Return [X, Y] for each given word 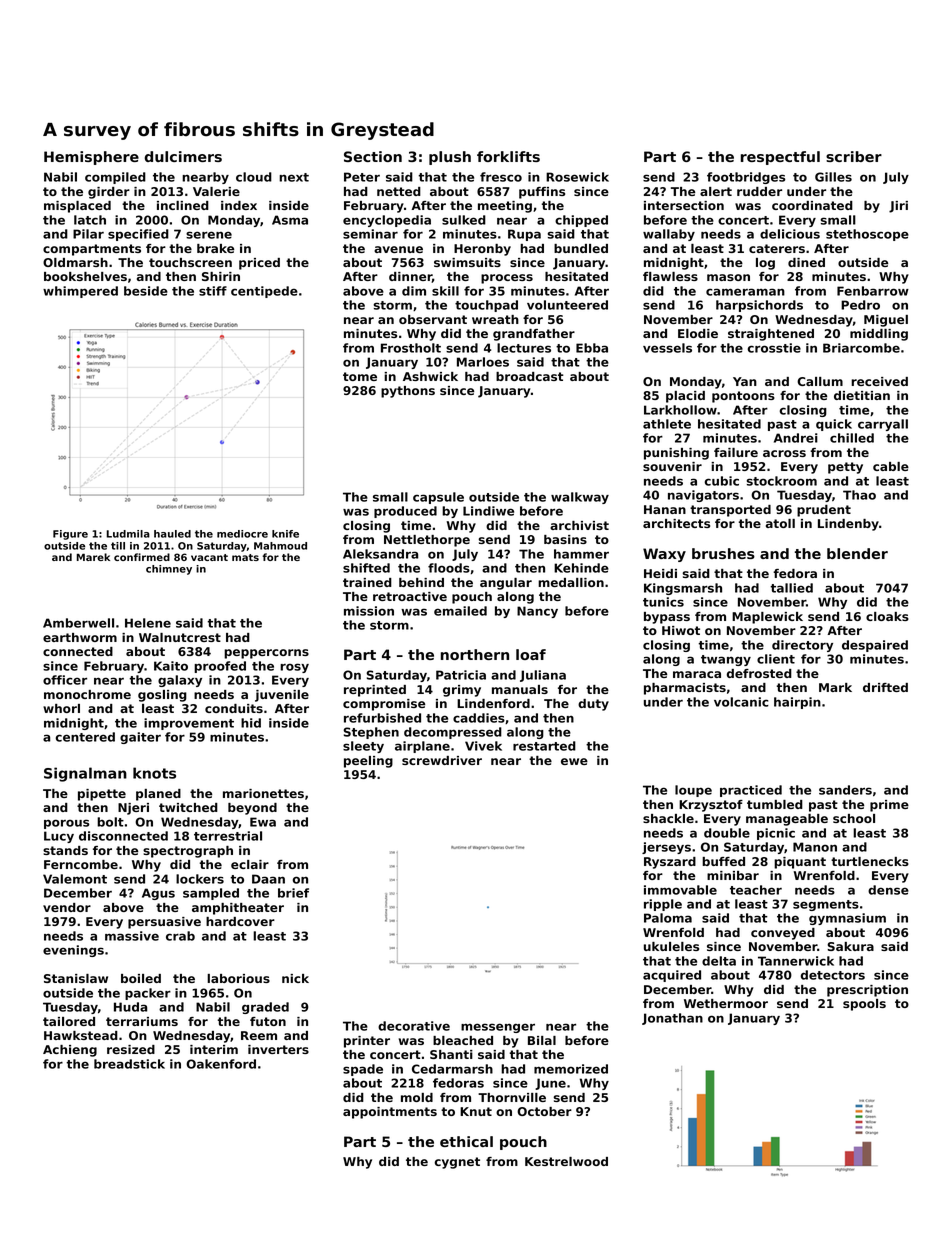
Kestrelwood [566, 1161]
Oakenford [221, 1064]
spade [363, 1070]
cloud [254, 177]
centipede [264, 292]
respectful [780, 158]
